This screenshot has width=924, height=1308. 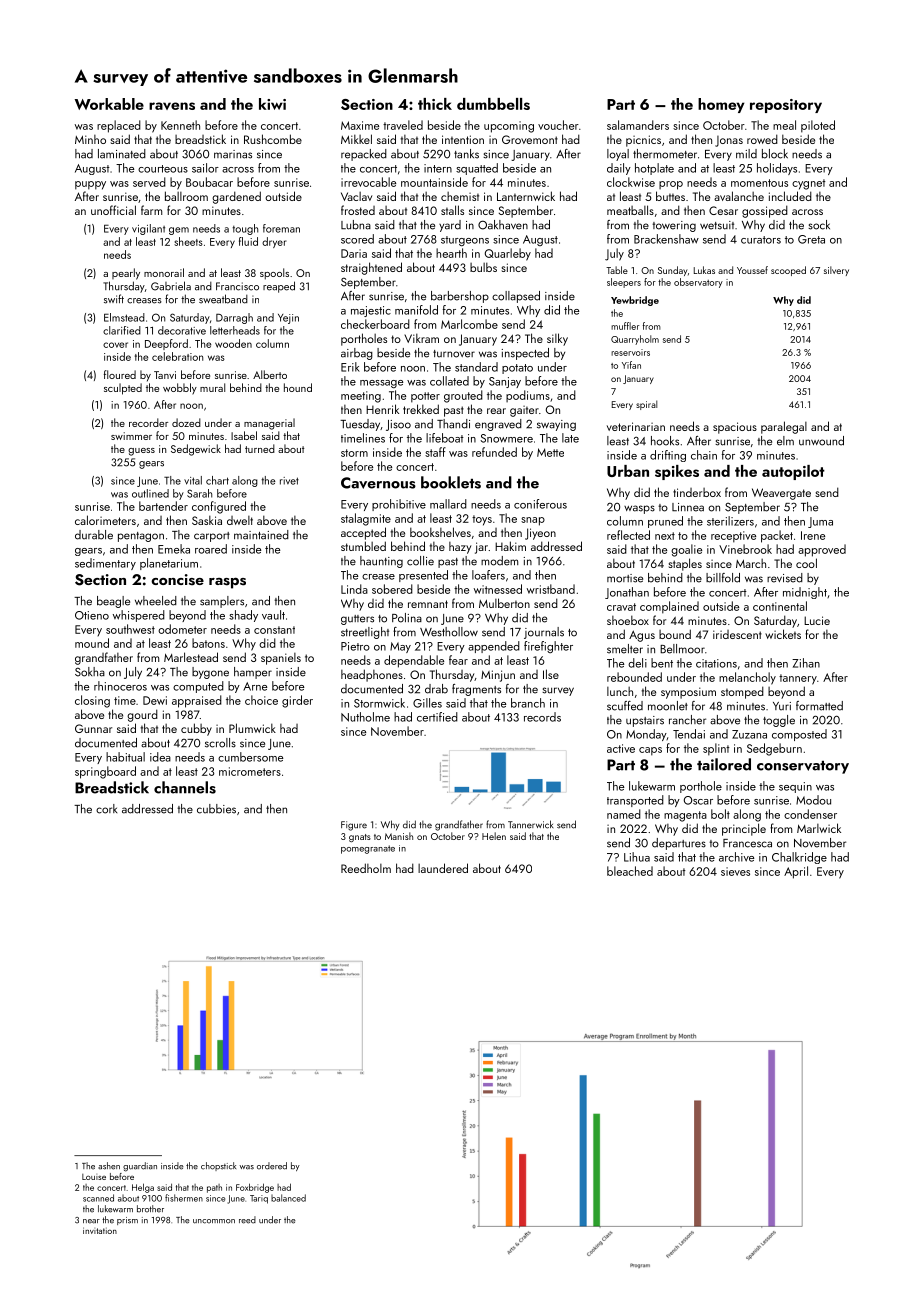 What do you see at coordinates (114, 299) in the screenshot?
I see `swift` at bounding box center [114, 299].
